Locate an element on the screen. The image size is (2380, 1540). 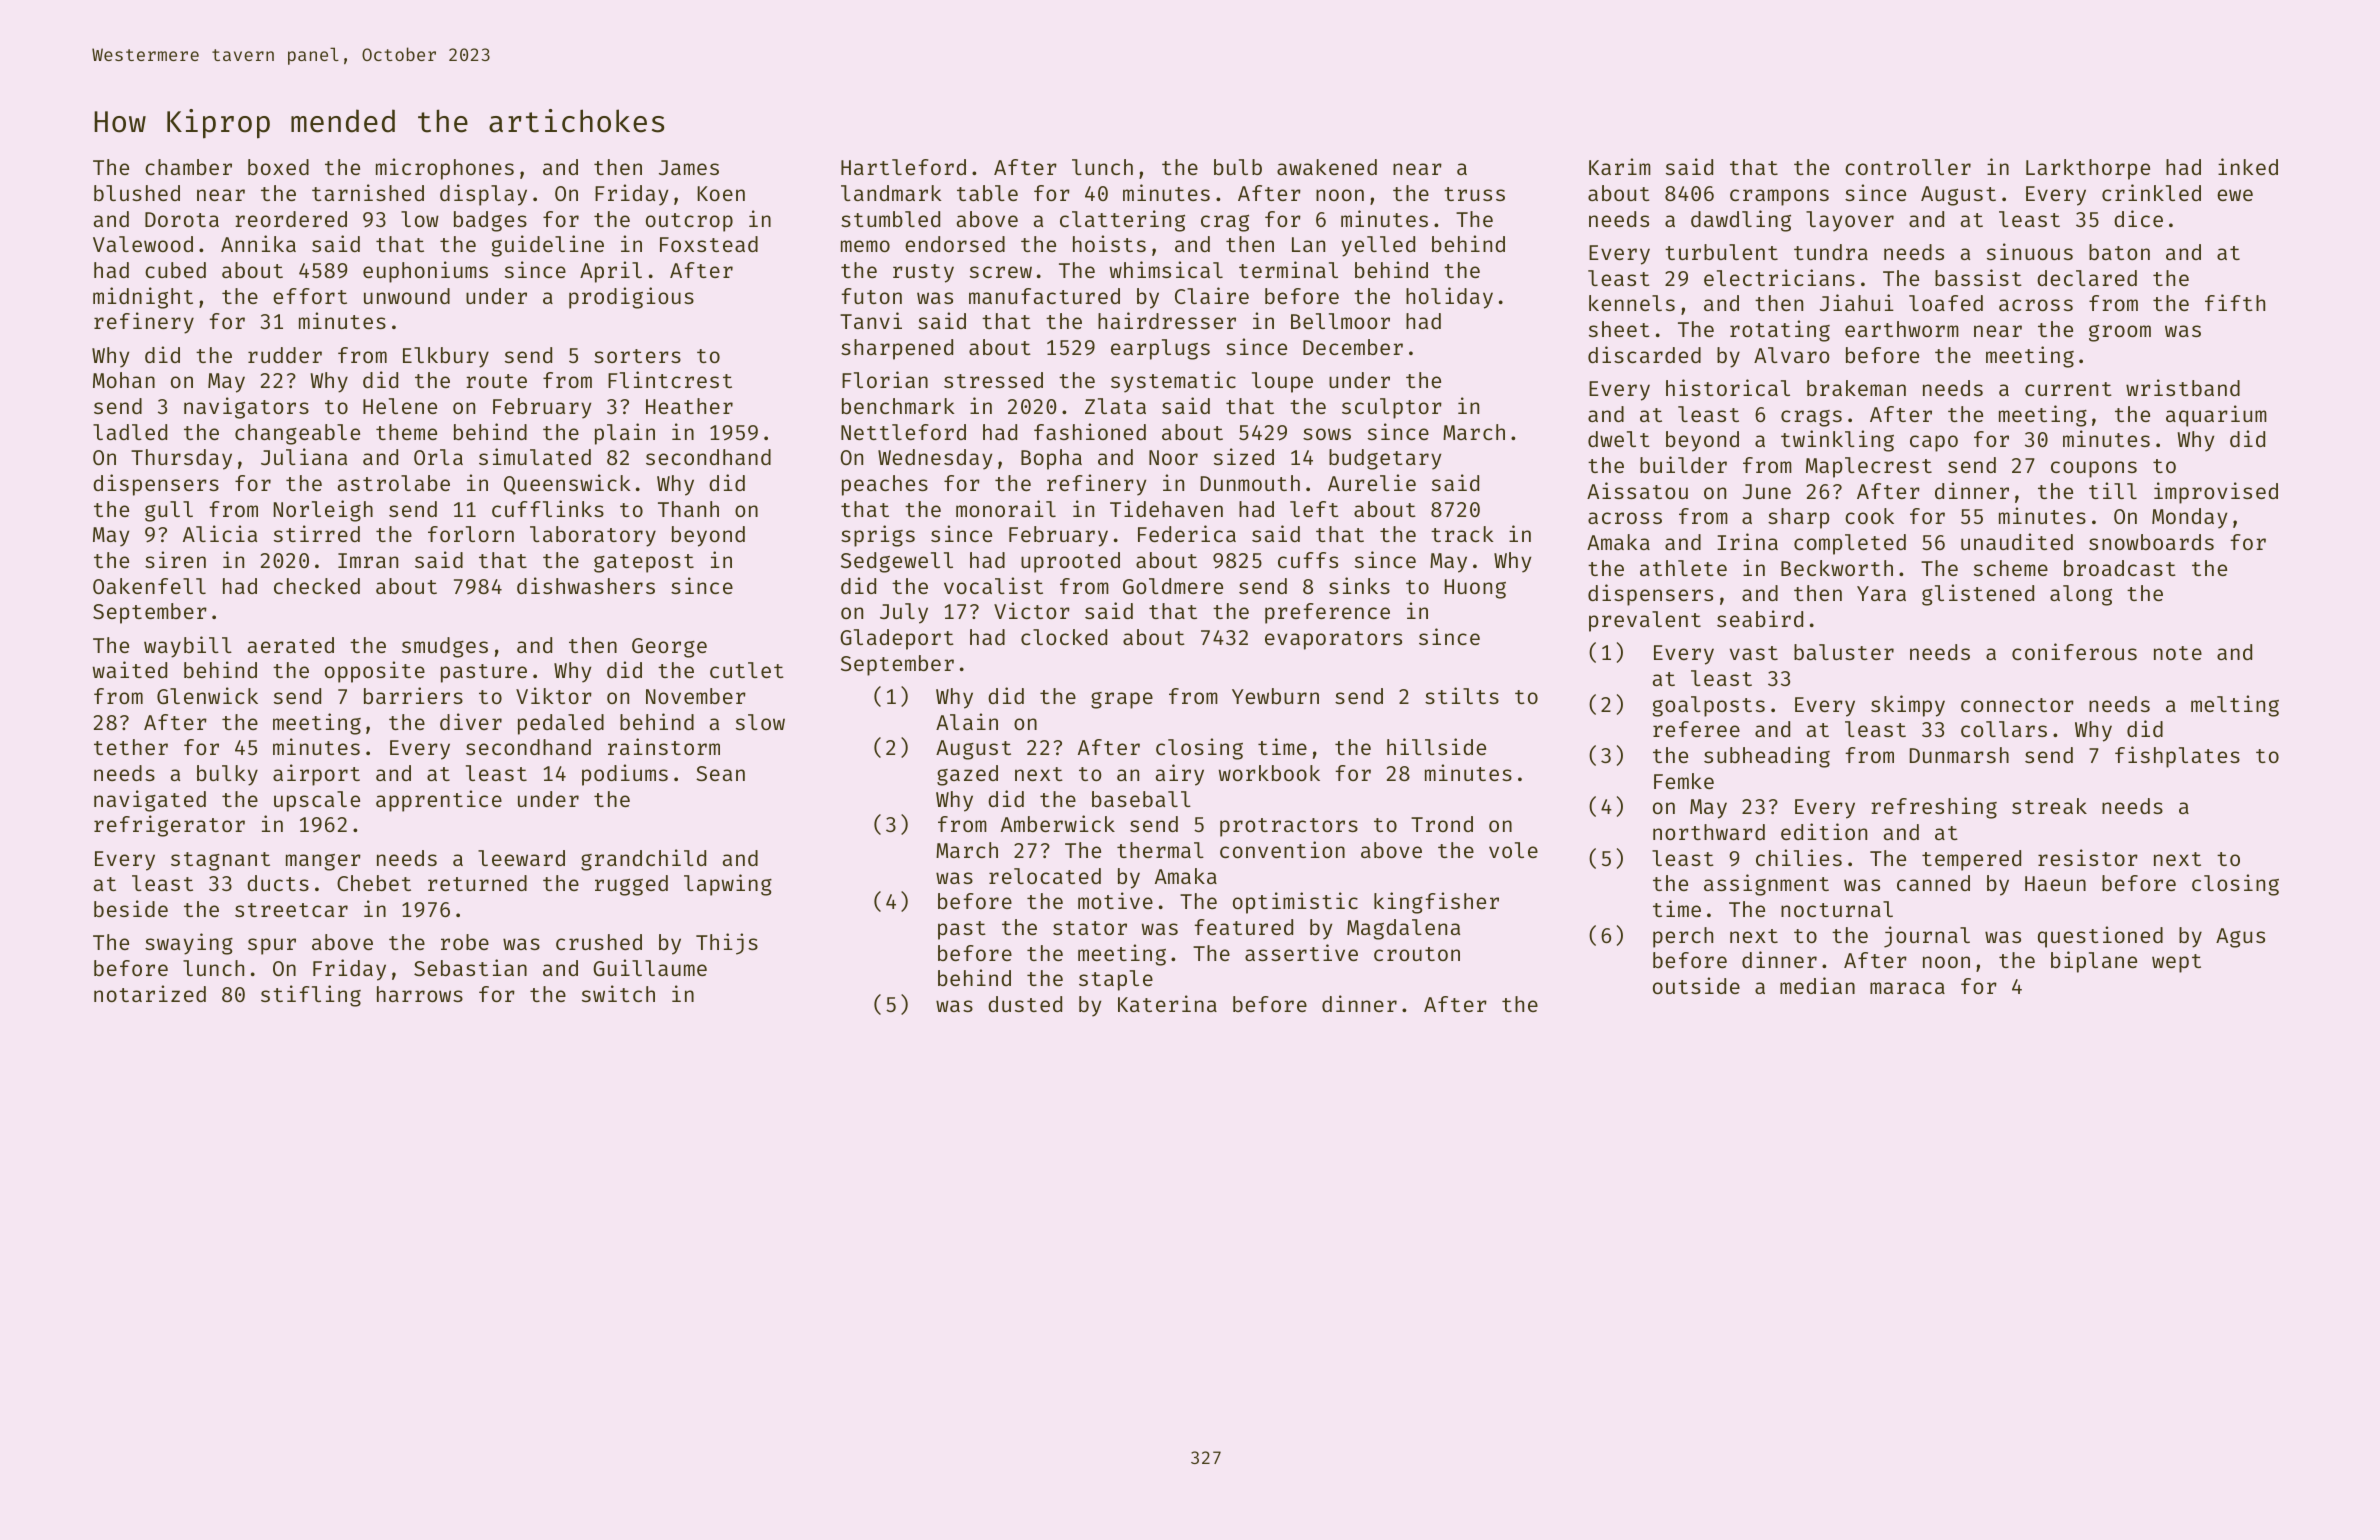
gazed is located at coordinates (967, 775).
